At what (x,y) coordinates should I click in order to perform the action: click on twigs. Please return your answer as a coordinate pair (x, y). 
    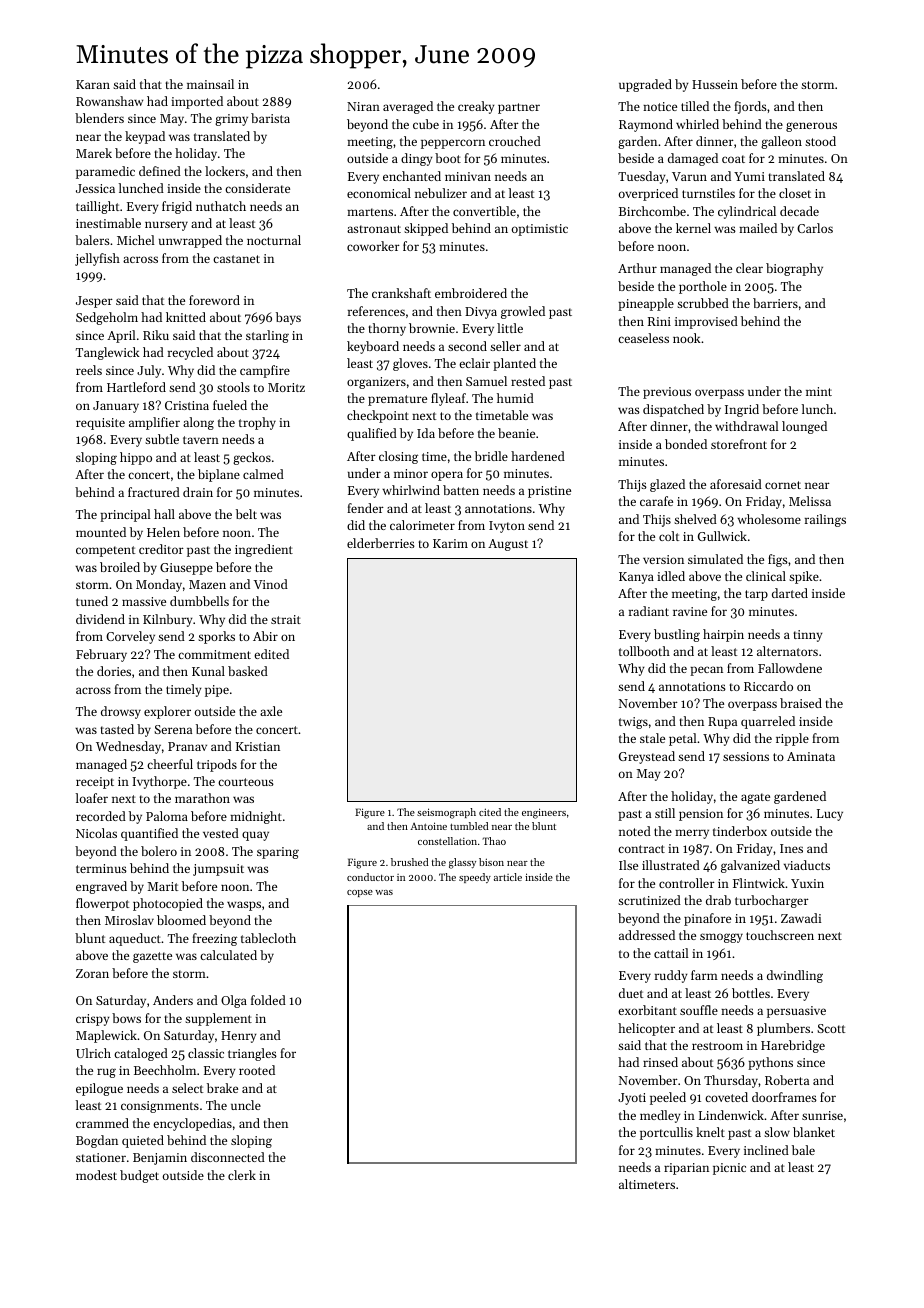
    Looking at the image, I should click on (633, 723).
